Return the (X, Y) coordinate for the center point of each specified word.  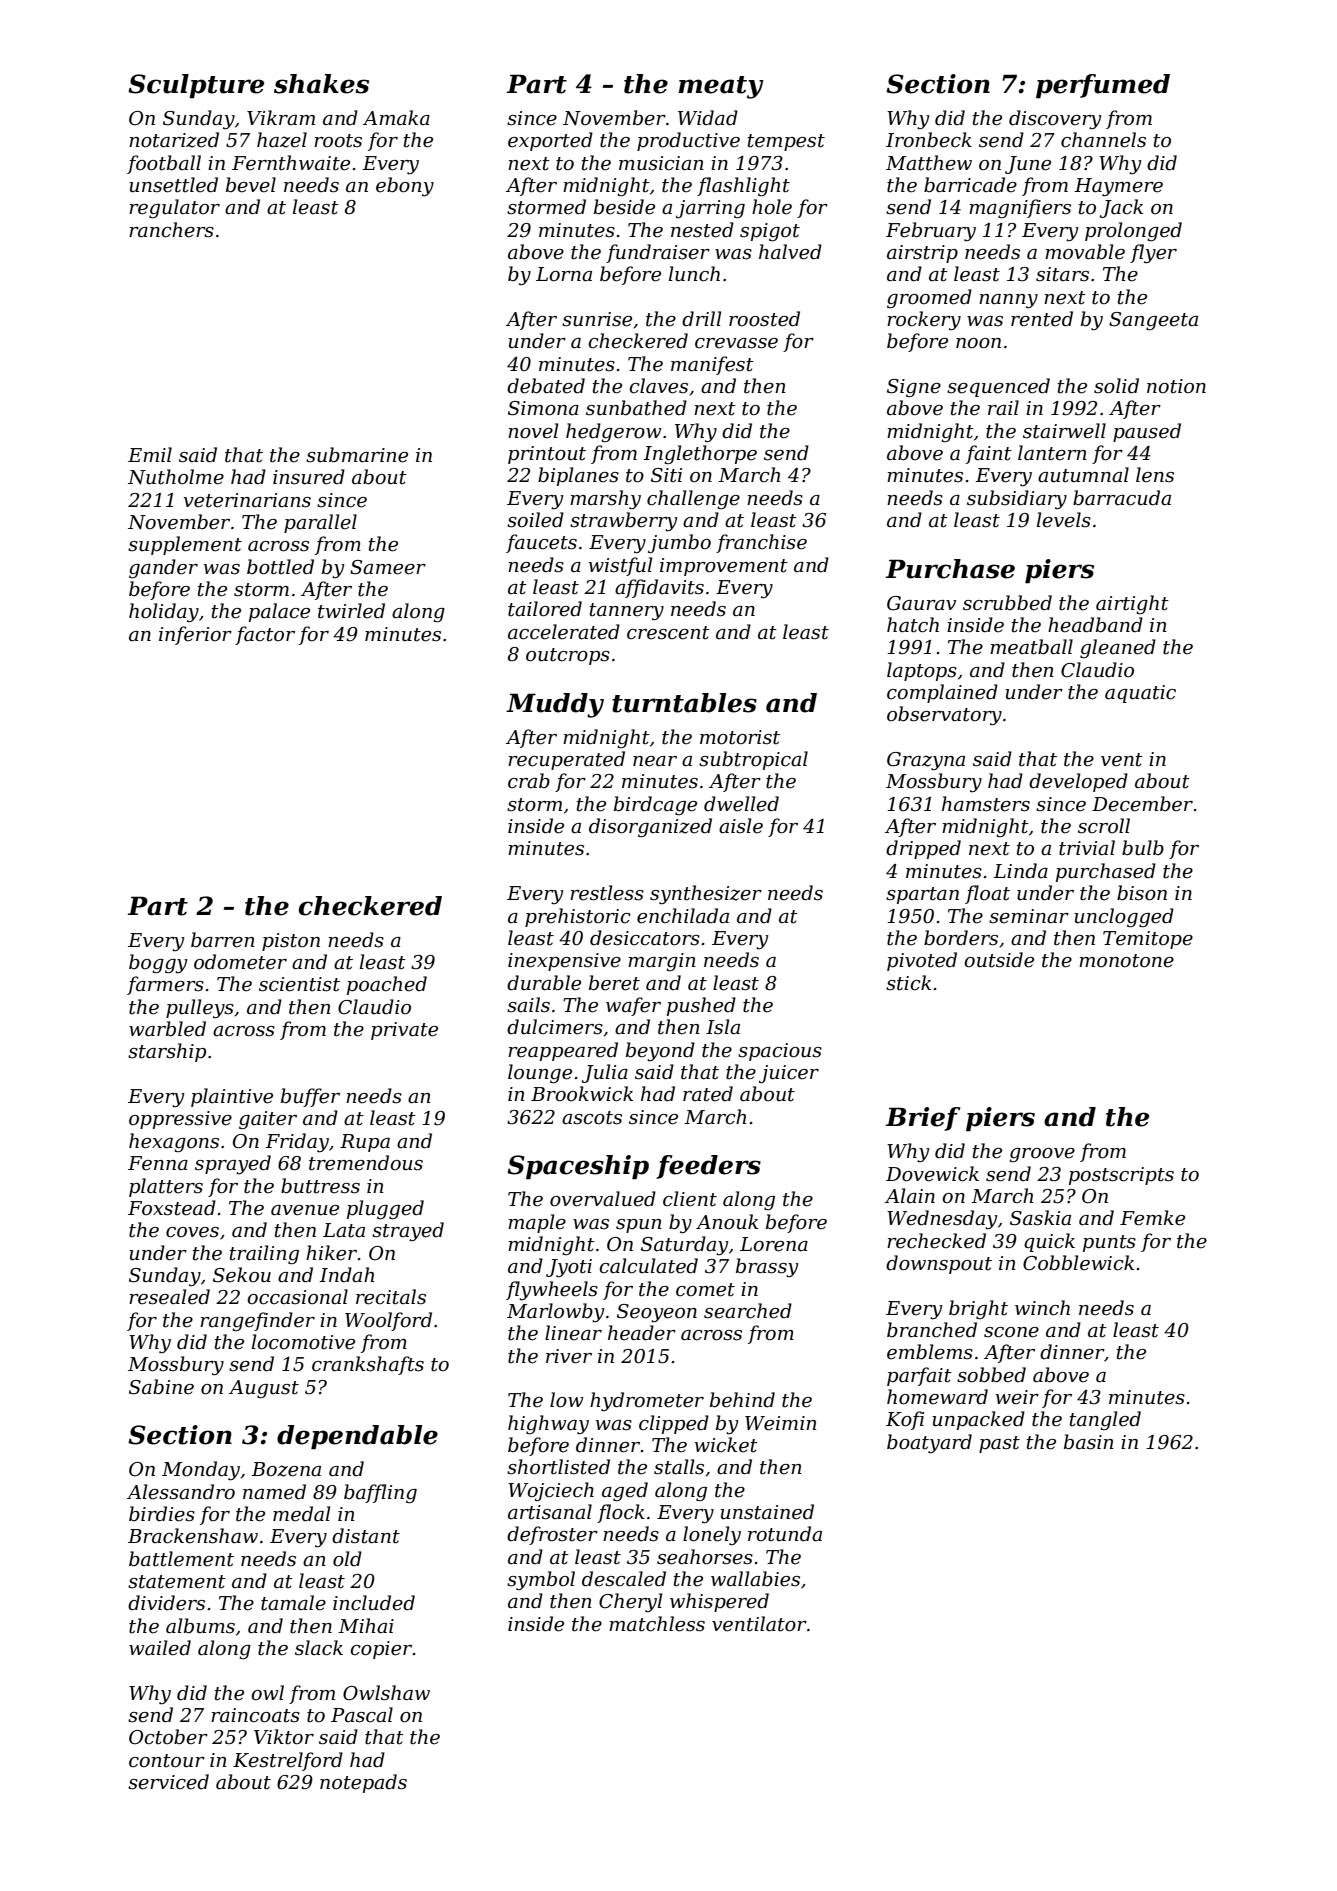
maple (537, 1223)
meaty (721, 87)
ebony (405, 186)
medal (301, 1514)
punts (1109, 1243)
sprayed (233, 1165)
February (931, 232)
